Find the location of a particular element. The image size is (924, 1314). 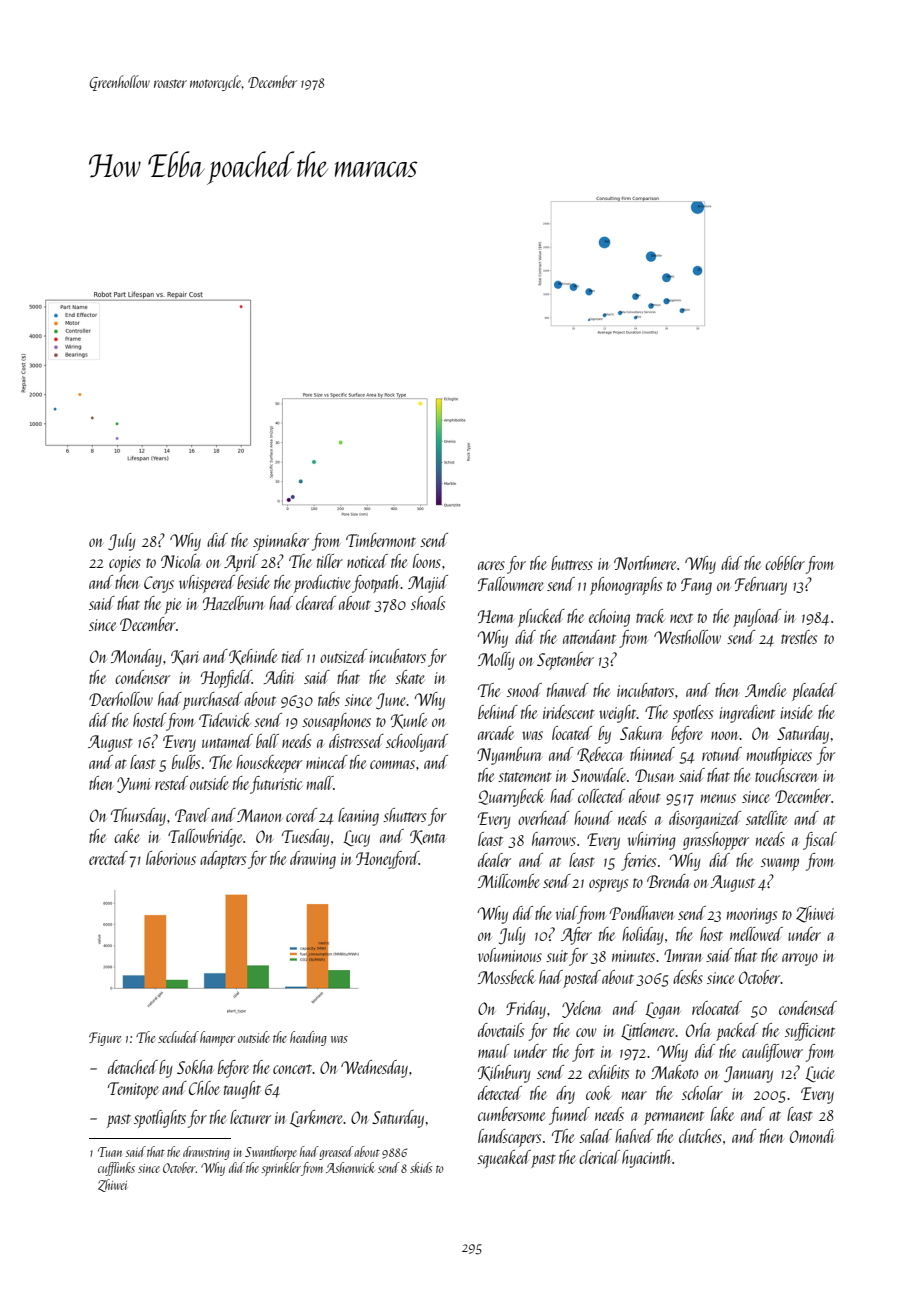

Logan is located at coordinates (662, 1010).
